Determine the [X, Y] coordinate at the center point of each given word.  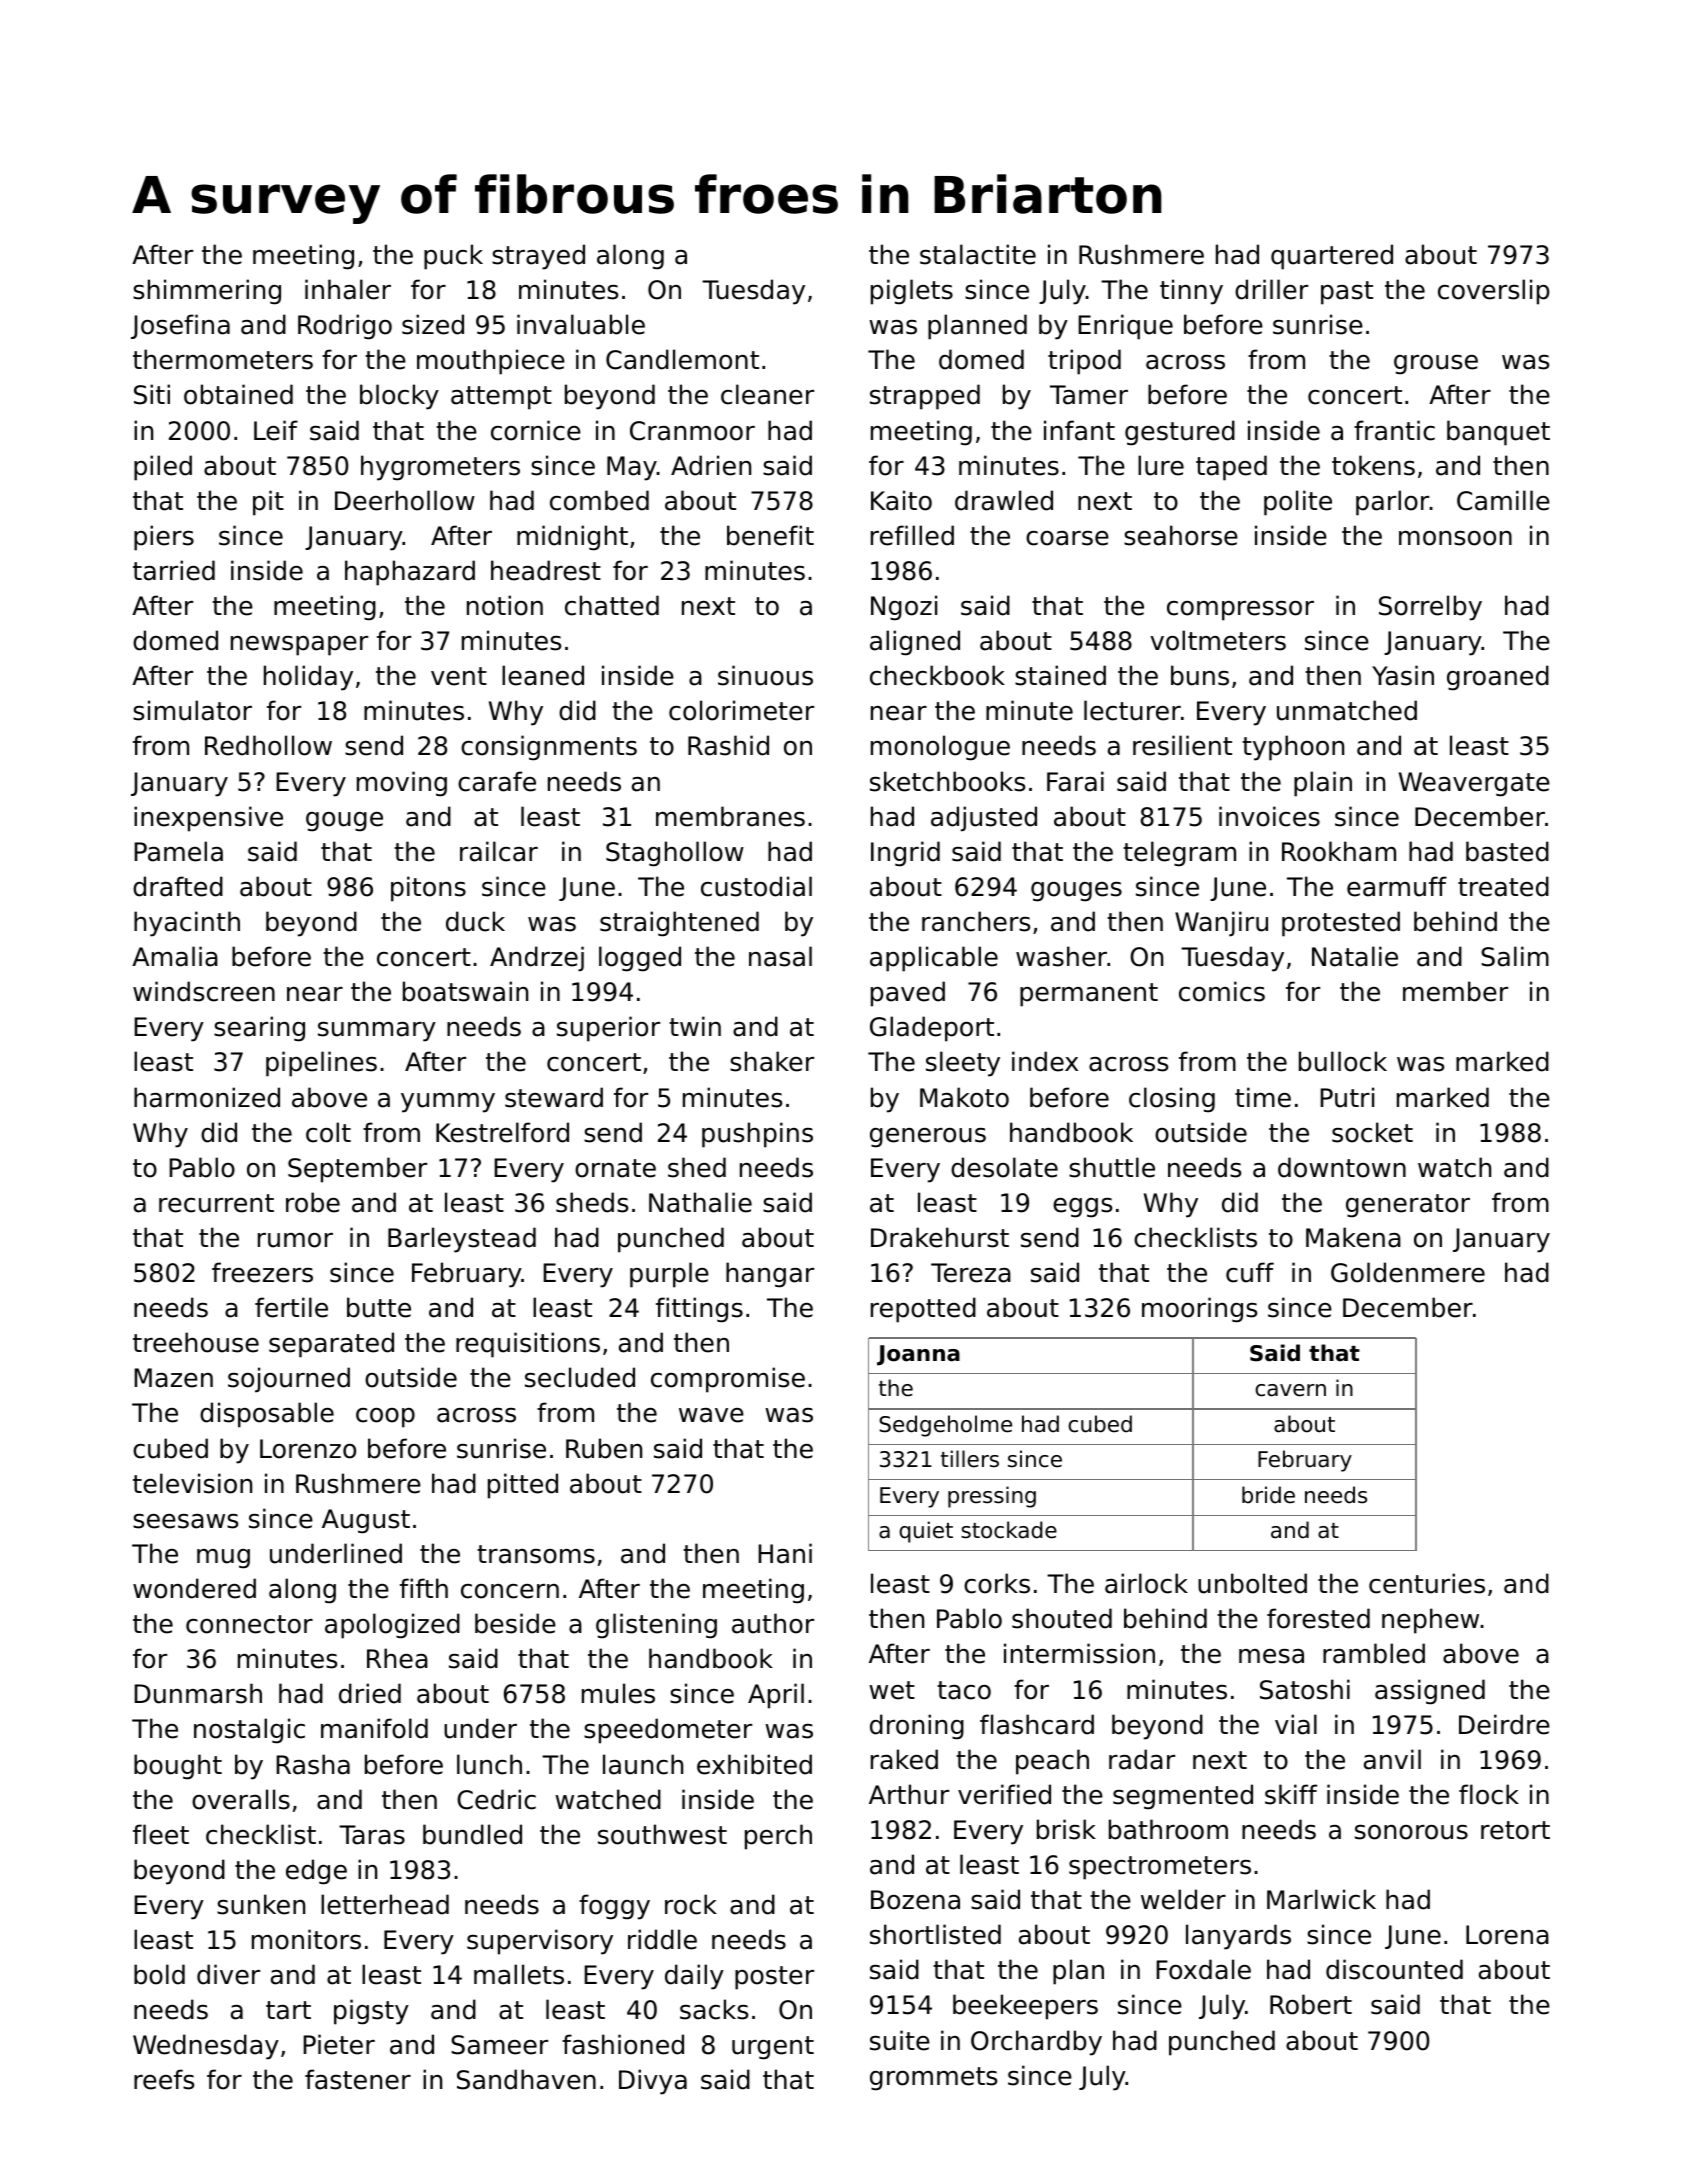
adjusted [984, 819]
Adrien [711, 465]
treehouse [196, 1342]
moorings [1199, 1310]
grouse [1436, 365]
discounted [1394, 1969]
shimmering [207, 292]
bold [159, 1974]
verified [1004, 1794]
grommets [933, 2079]
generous [928, 1138]
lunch [489, 1764]
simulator [192, 710]
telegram [1179, 854]
